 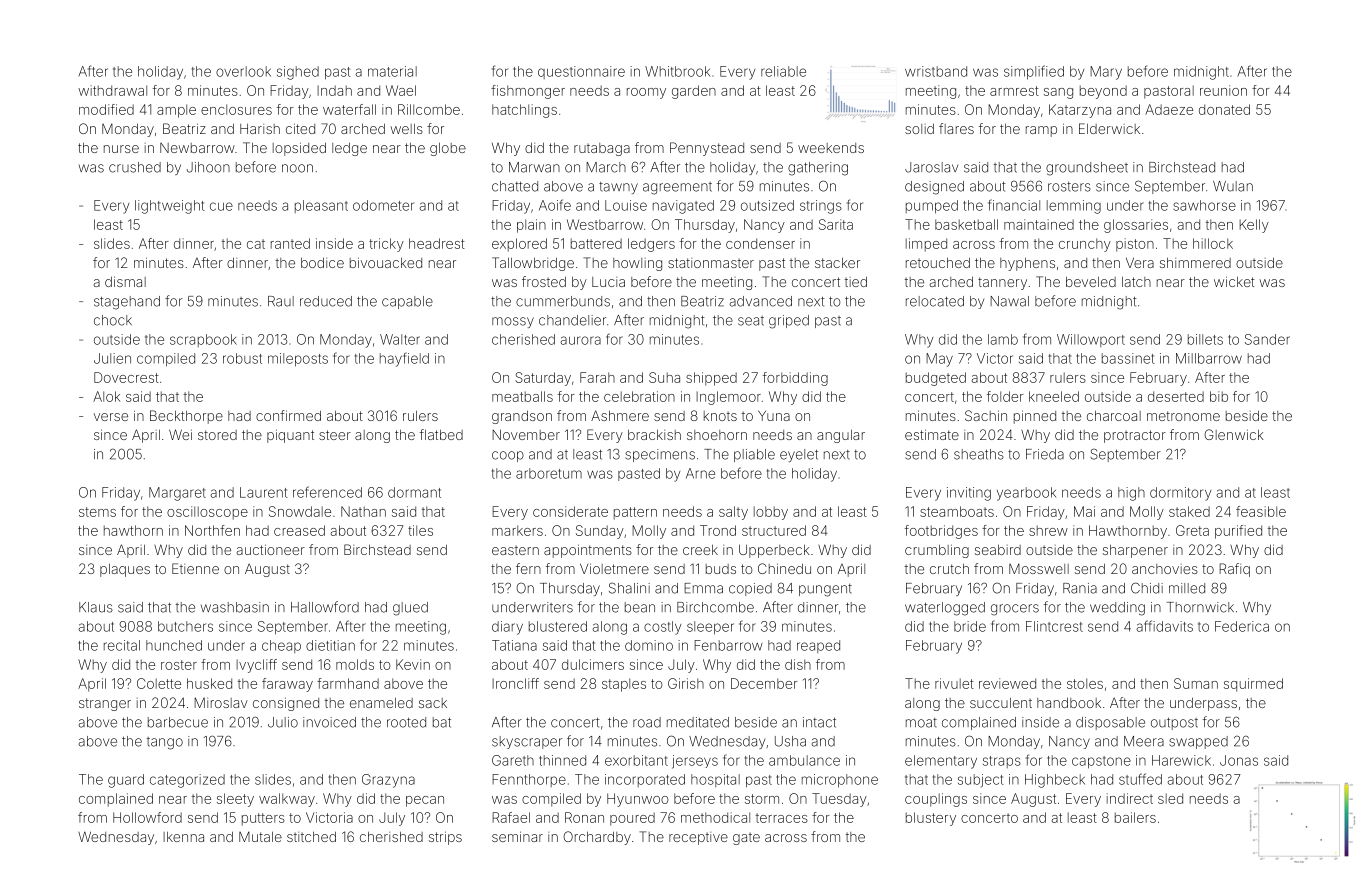 I want to click on Wulan, so click(x=1233, y=186).
